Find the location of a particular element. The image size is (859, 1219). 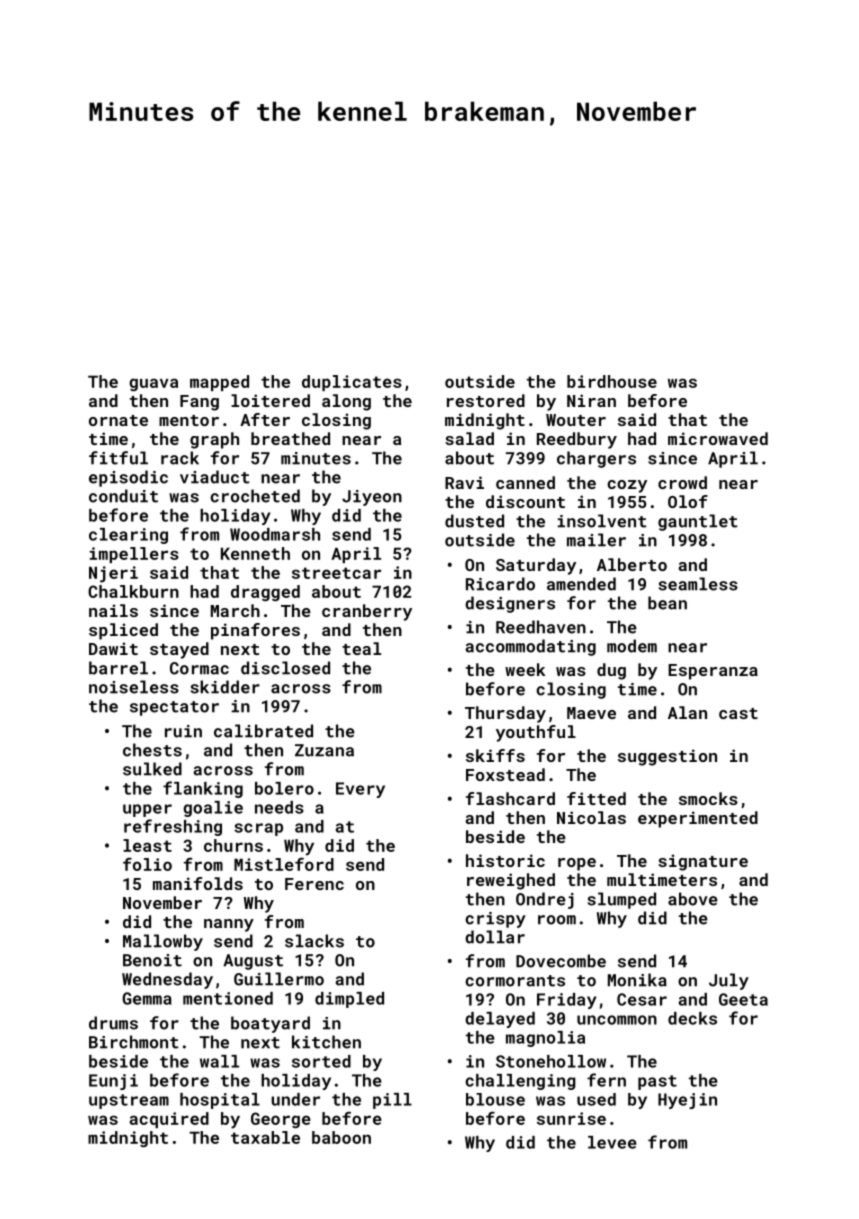

smocks is located at coordinates (708, 798).
